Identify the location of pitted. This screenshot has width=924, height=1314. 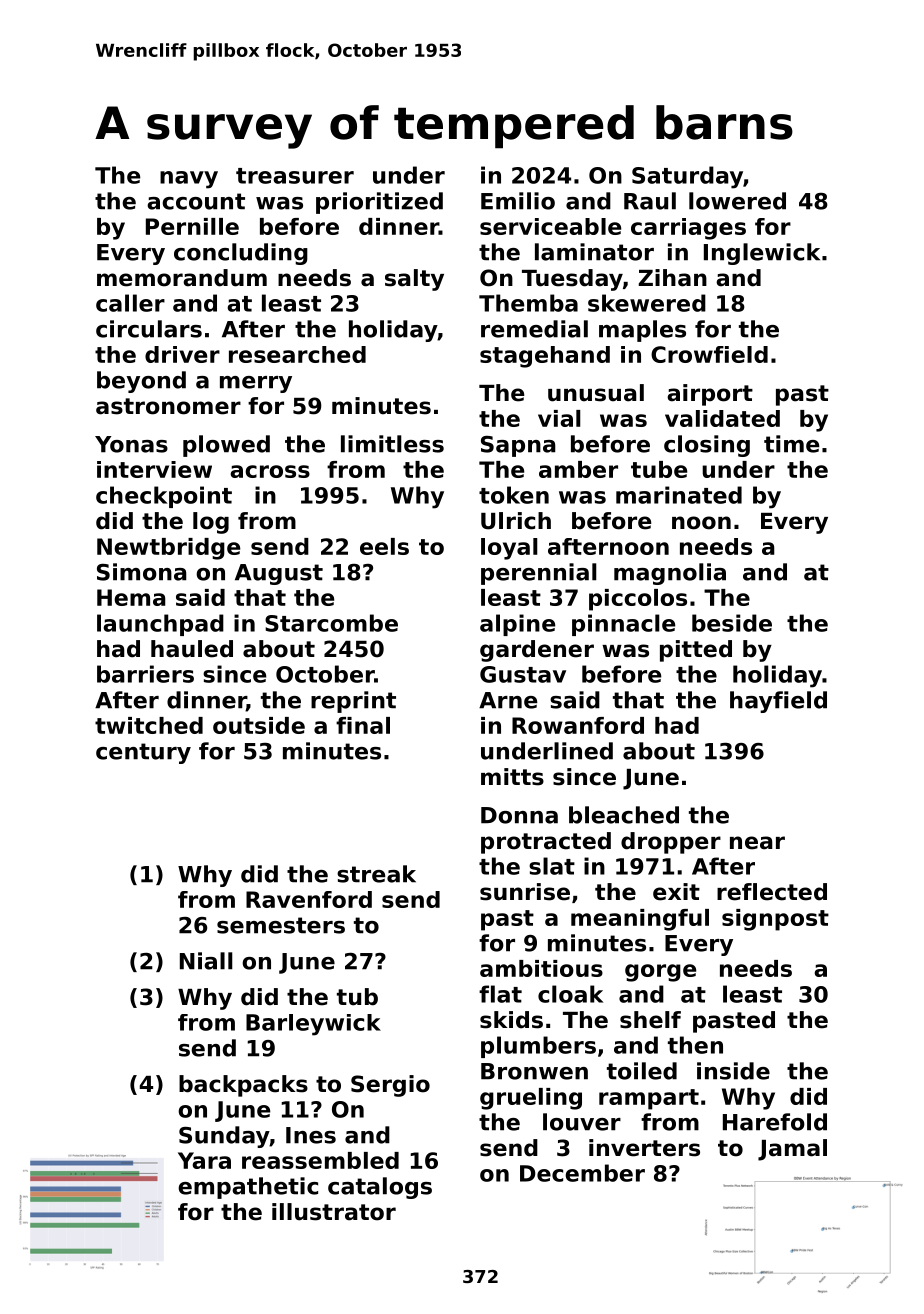
(696, 651).
